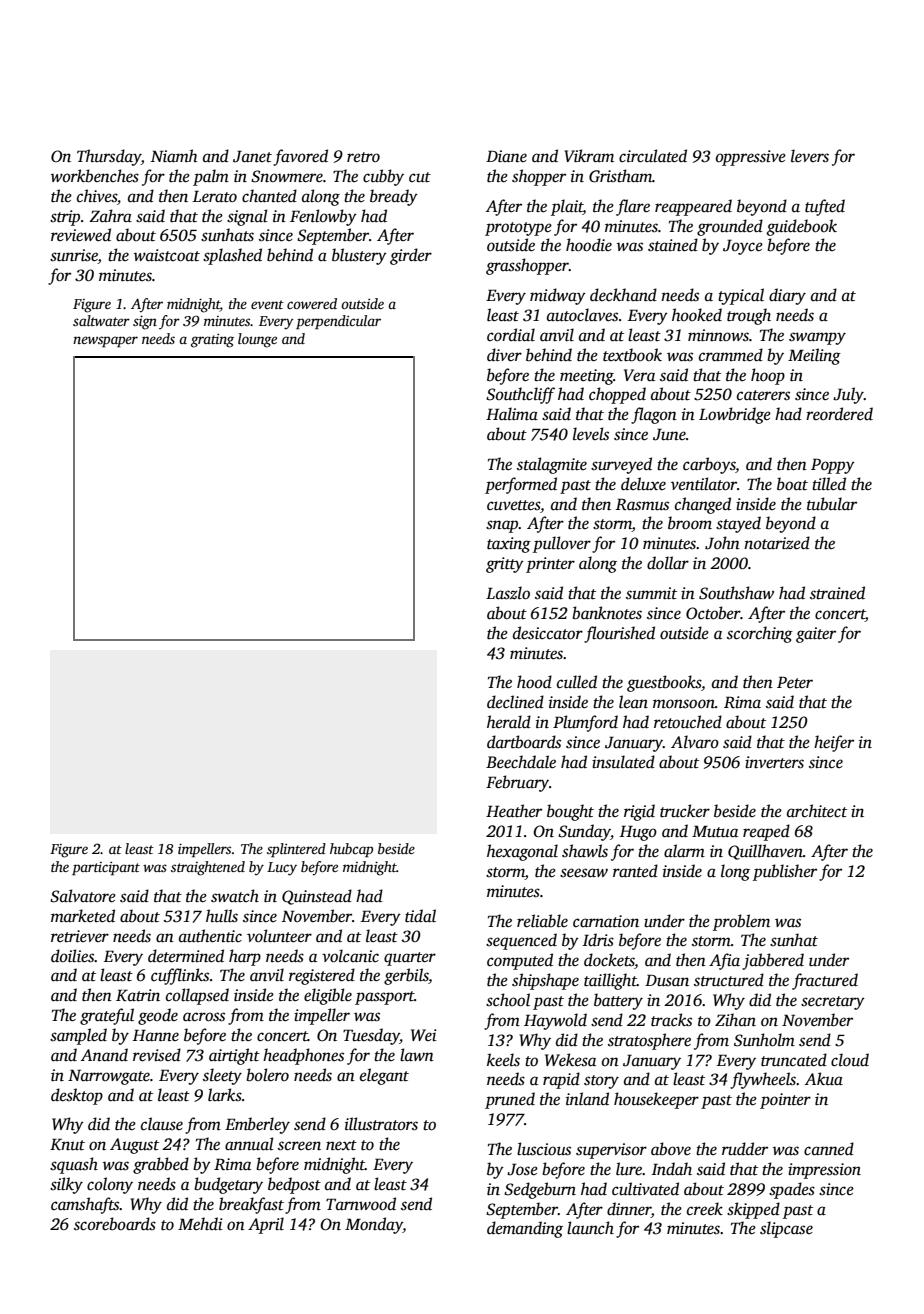 This image has width=924, height=1314. What do you see at coordinates (751, 158) in the image?
I see `oppressive` at bounding box center [751, 158].
